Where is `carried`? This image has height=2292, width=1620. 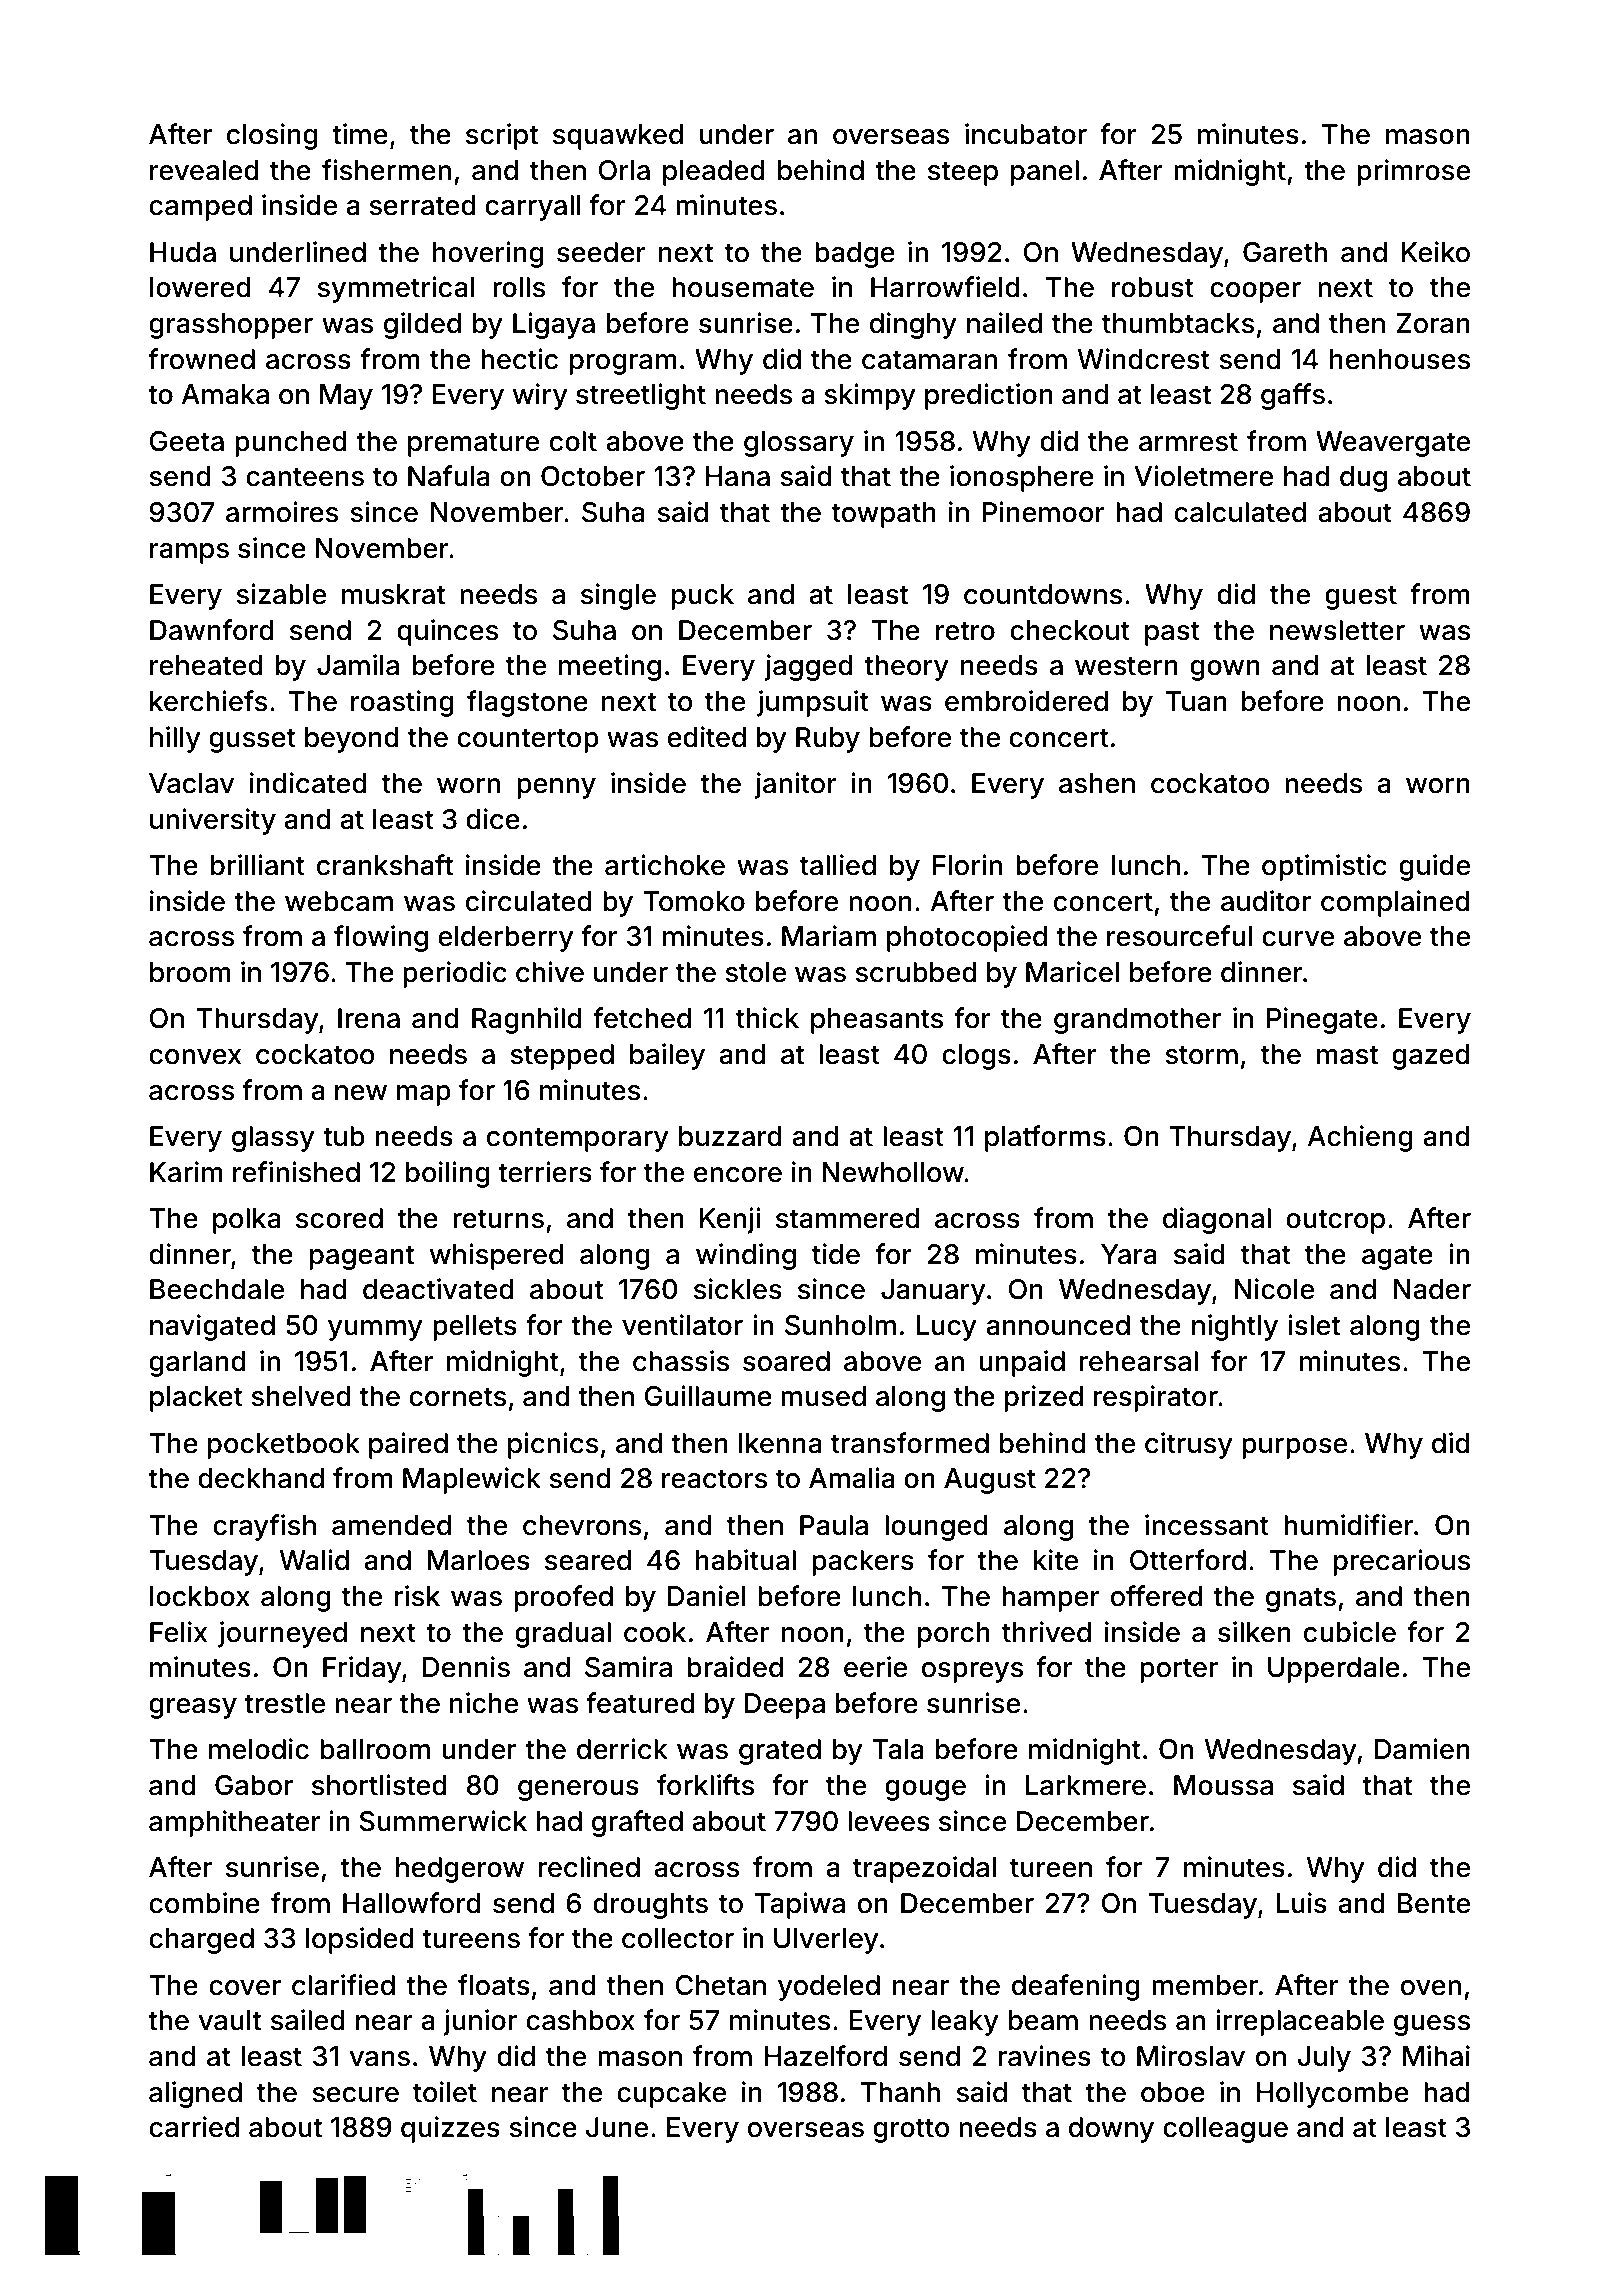
carried is located at coordinates (194, 2127).
